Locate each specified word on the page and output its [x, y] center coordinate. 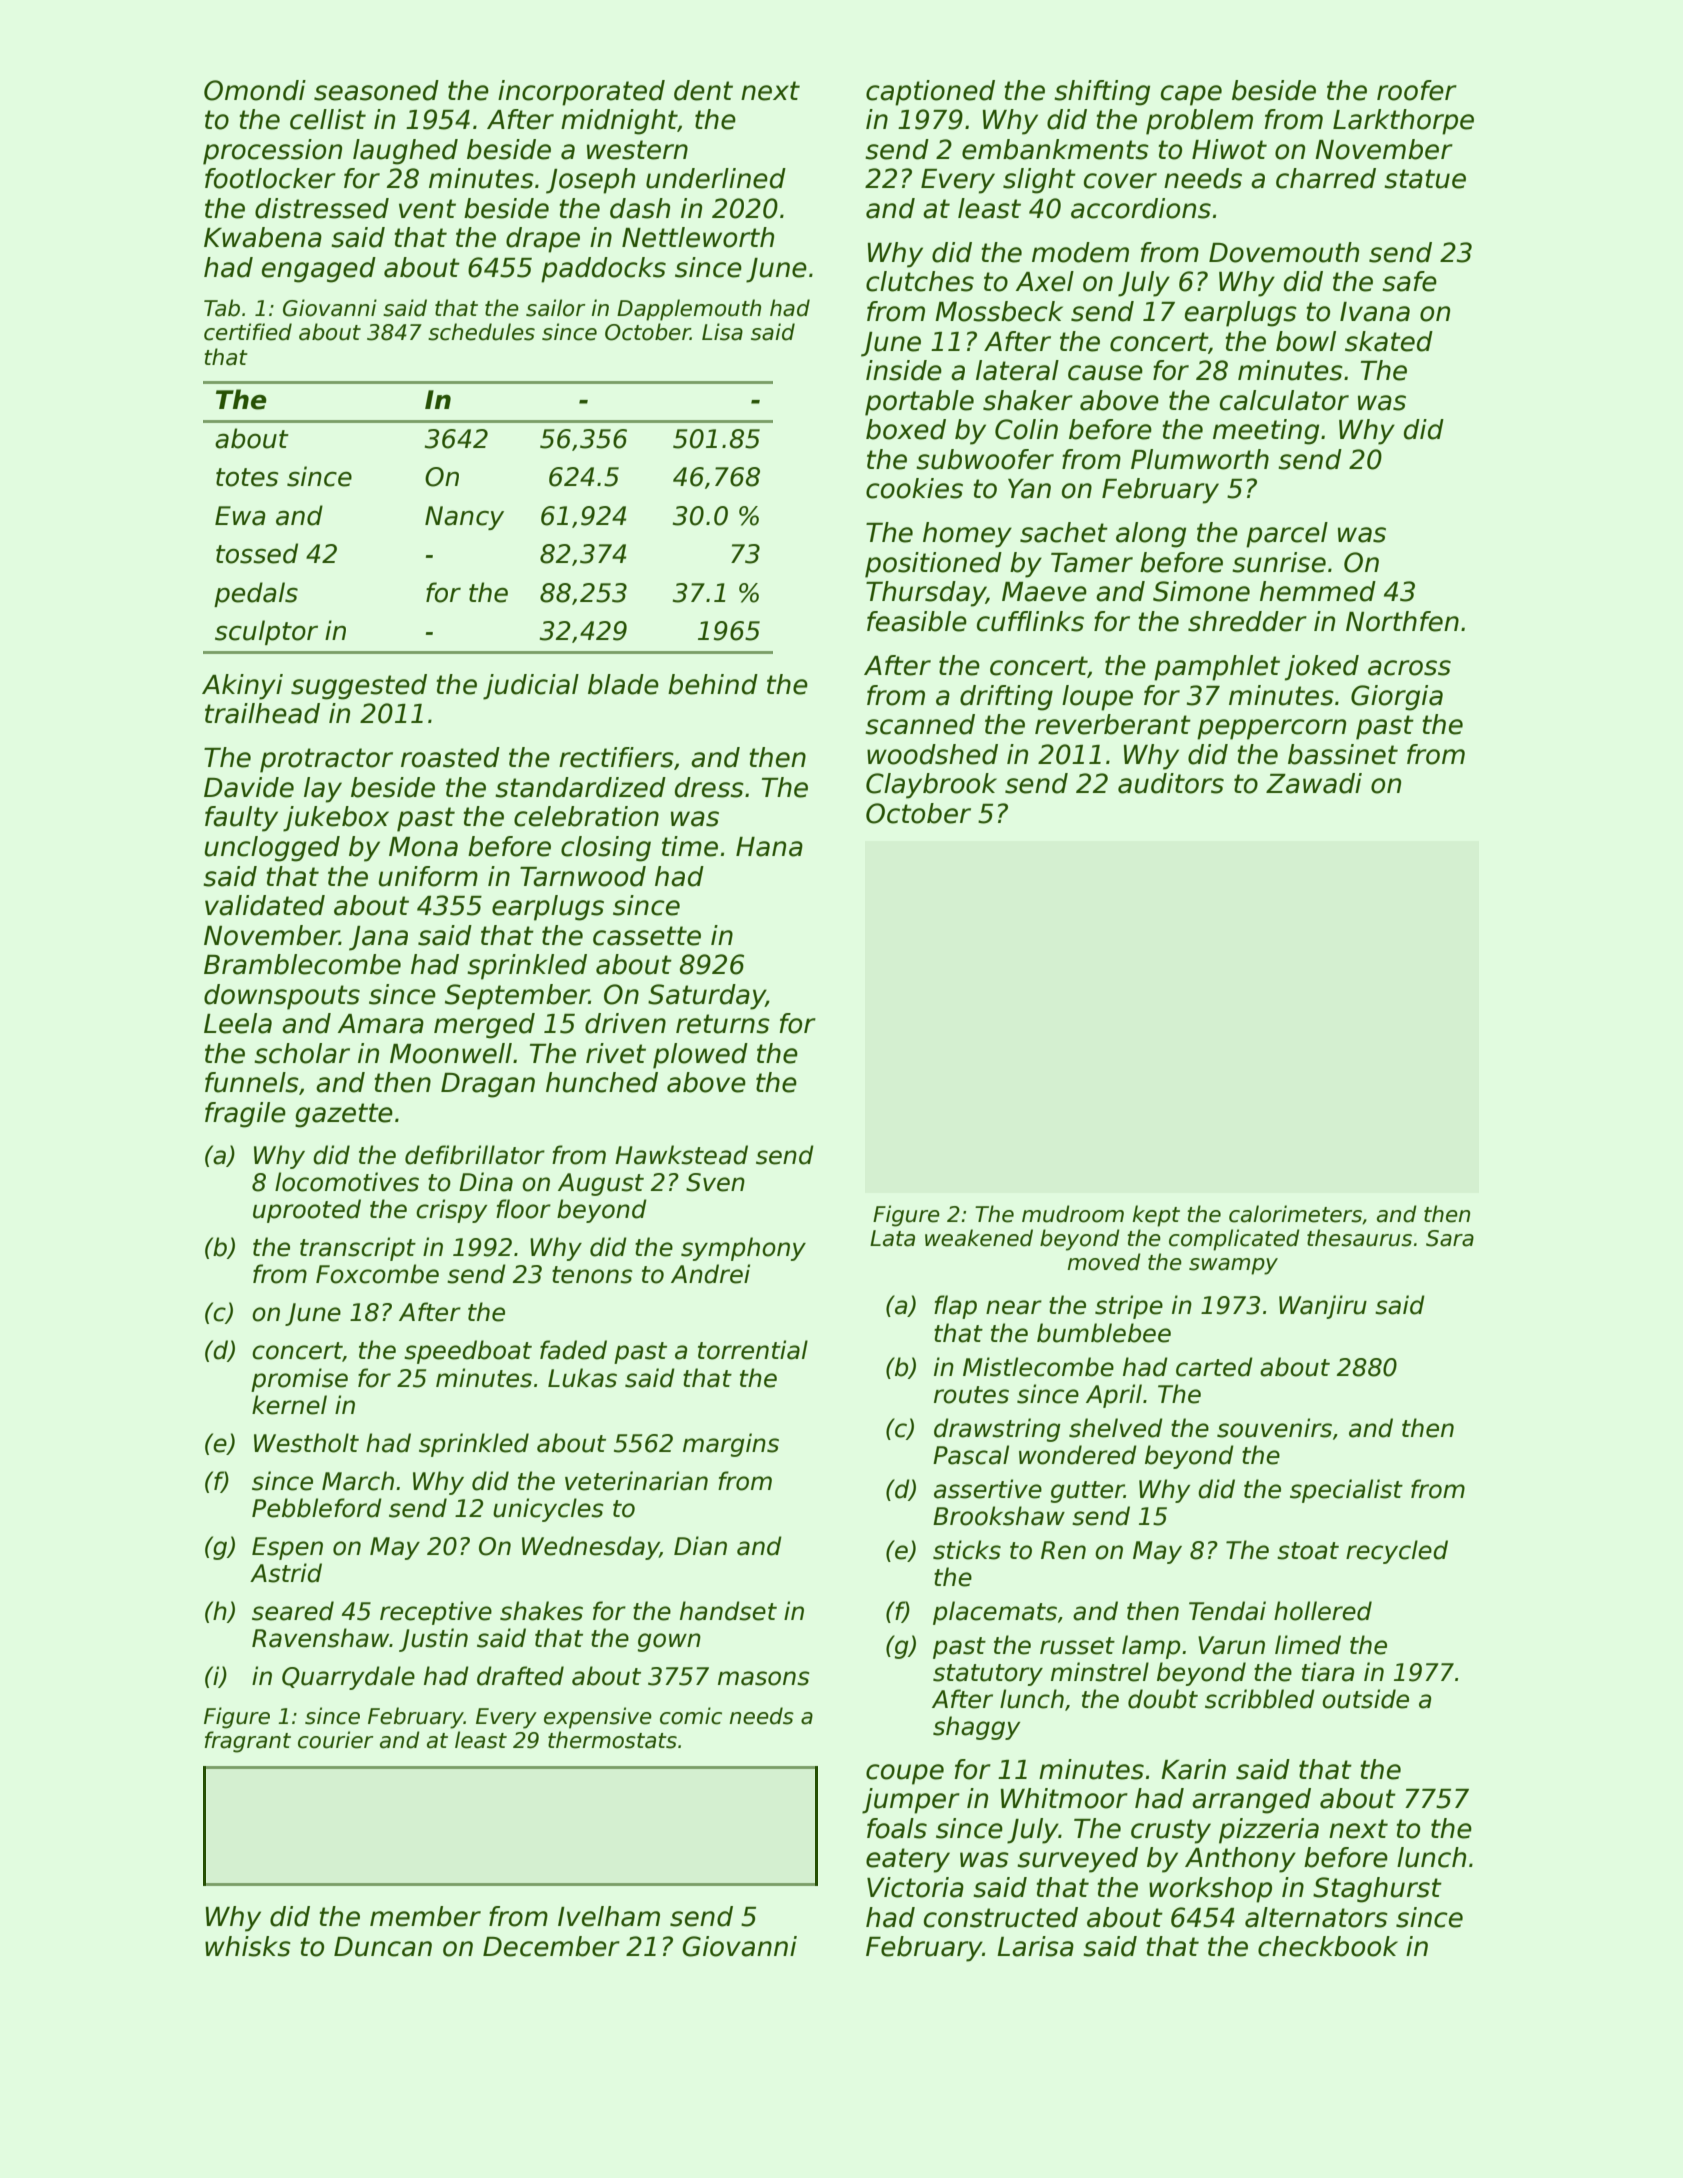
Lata [892, 1238]
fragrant [248, 1742]
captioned [930, 93]
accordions [1141, 208]
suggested [359, 687]
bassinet [1343, 754]
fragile [245, 1115]
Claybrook [931, 786]
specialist [1346, 1491]
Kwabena [263, 237]
